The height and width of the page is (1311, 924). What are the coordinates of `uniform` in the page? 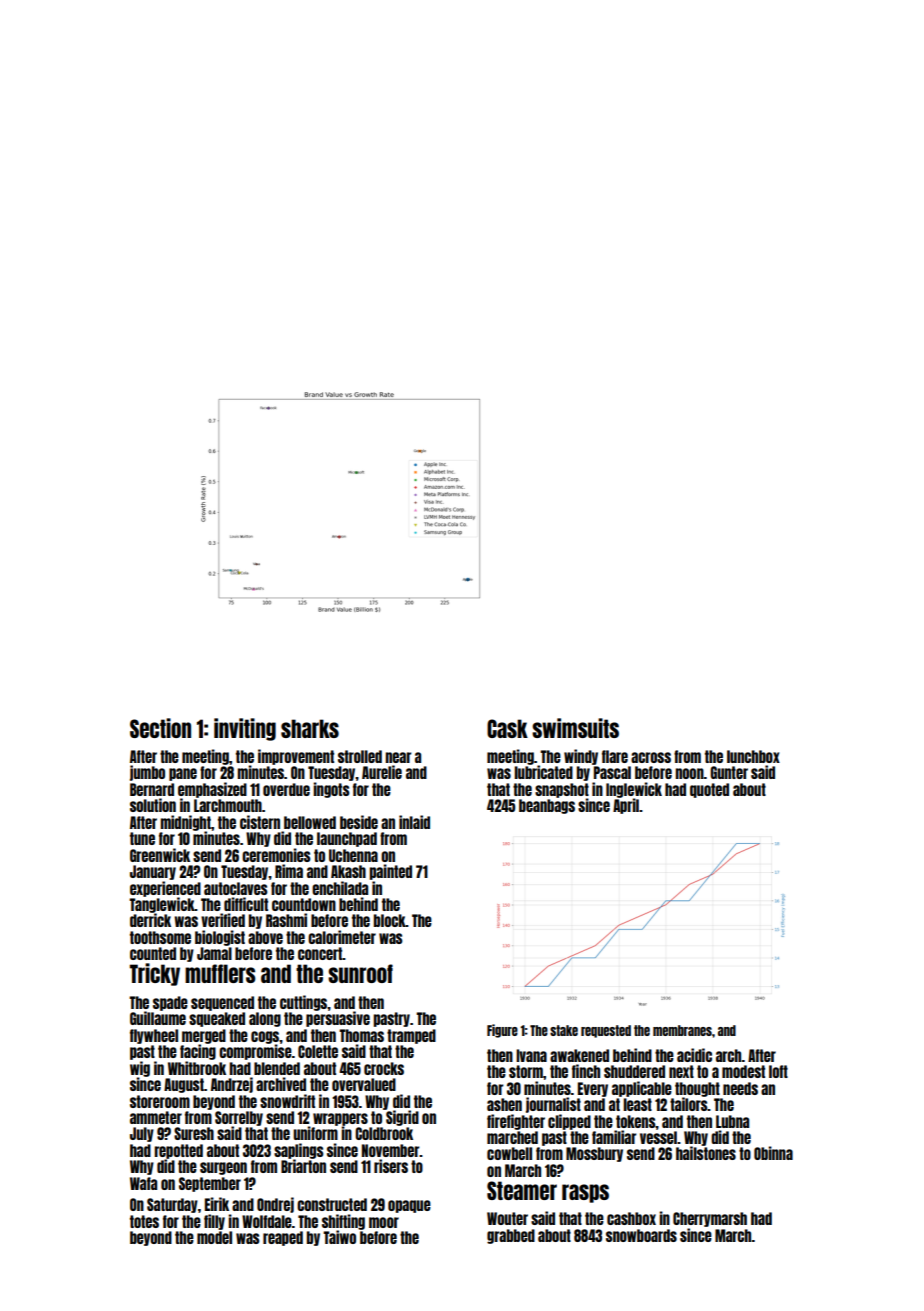 It's located at (315, 1133).
